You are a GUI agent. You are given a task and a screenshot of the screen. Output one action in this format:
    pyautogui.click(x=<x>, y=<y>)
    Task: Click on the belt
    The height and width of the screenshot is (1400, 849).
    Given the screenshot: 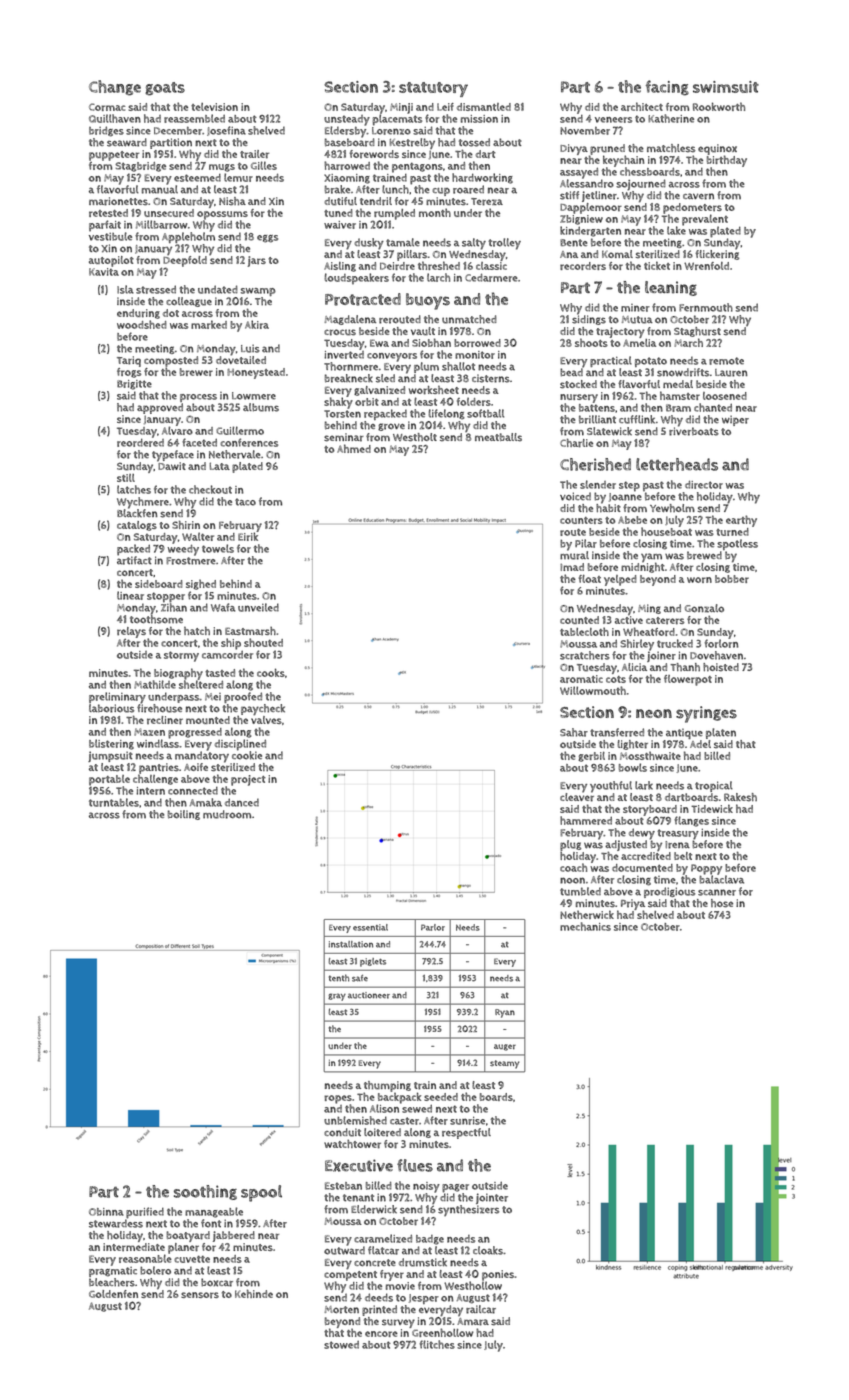 What is the action you would take?
    pyautogui.click(x=683, y=856)
